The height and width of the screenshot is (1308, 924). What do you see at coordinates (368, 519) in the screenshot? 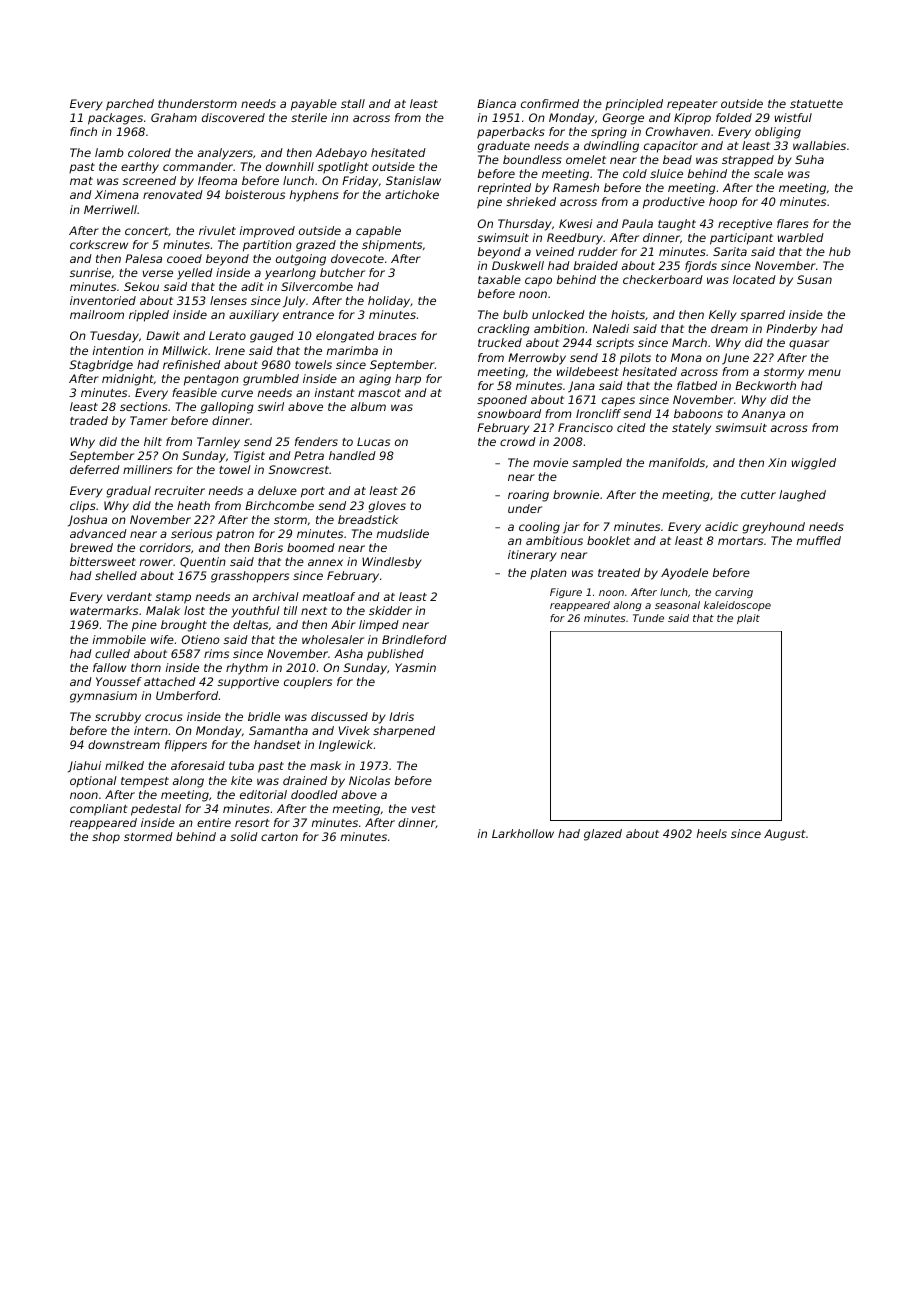
I see `breadstick` at bounding box center [368, 519].
